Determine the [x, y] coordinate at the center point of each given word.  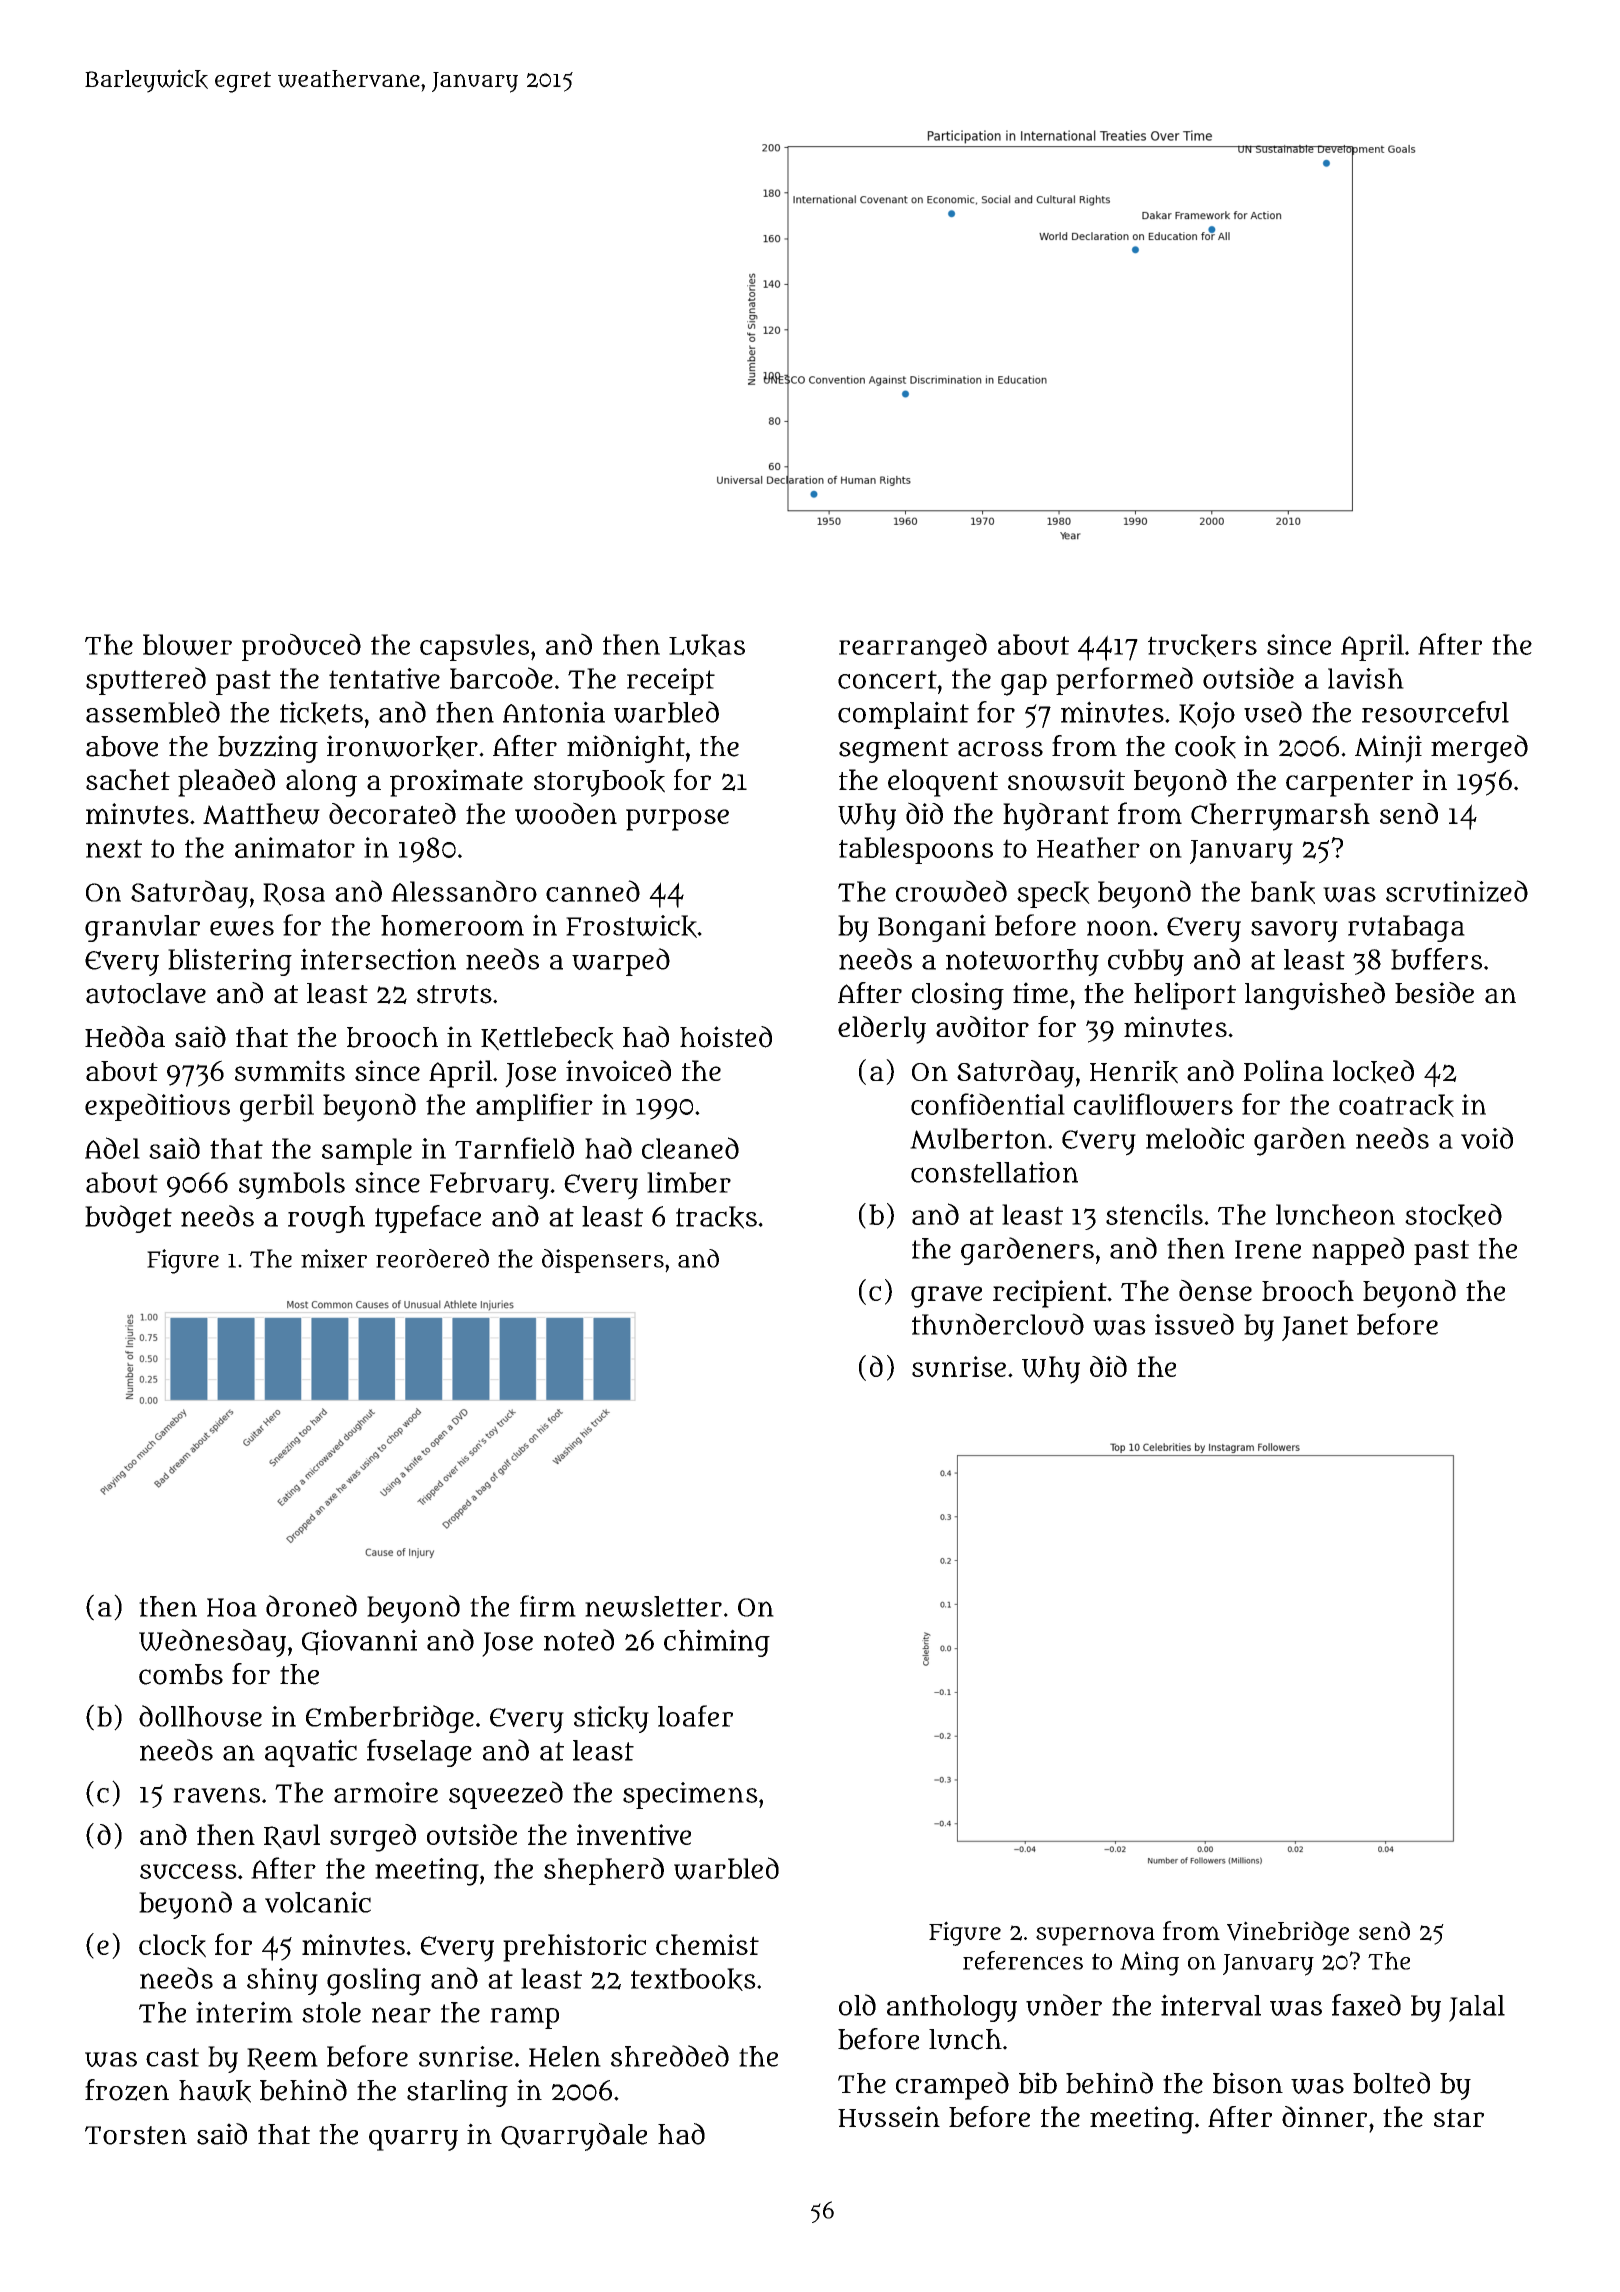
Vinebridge [1288, 1933]
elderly [882, 1030]
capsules [474, 647]
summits [290, 1071]
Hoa [232, 1607]
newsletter [653, 1607]
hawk [215, 2091]
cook [1205, 747]
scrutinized [1457, 891]
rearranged [913, 647]
